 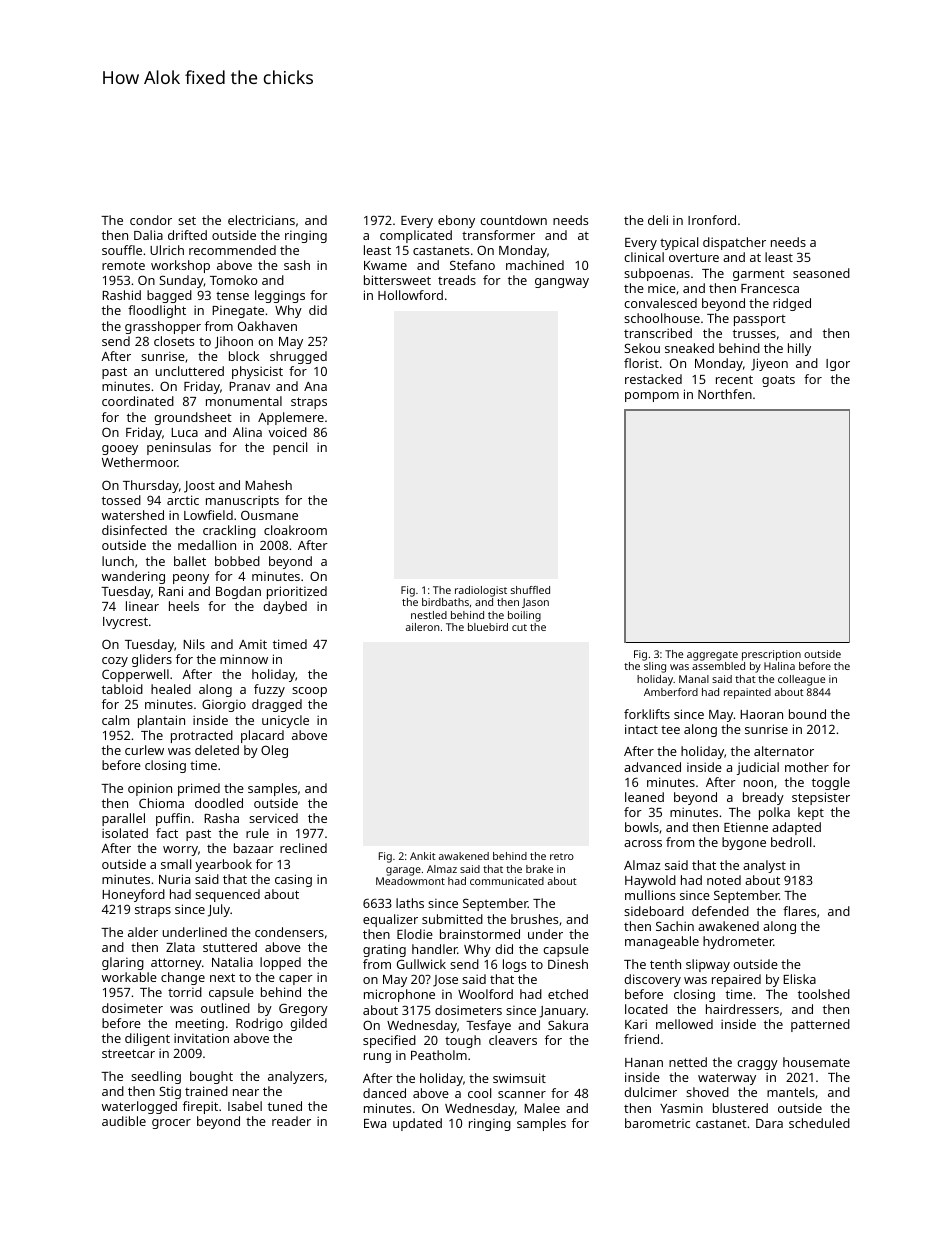 What do you see at coordinates (384, 950) in the screenshot?
I see `grating` at bounding box center [384, 950].
